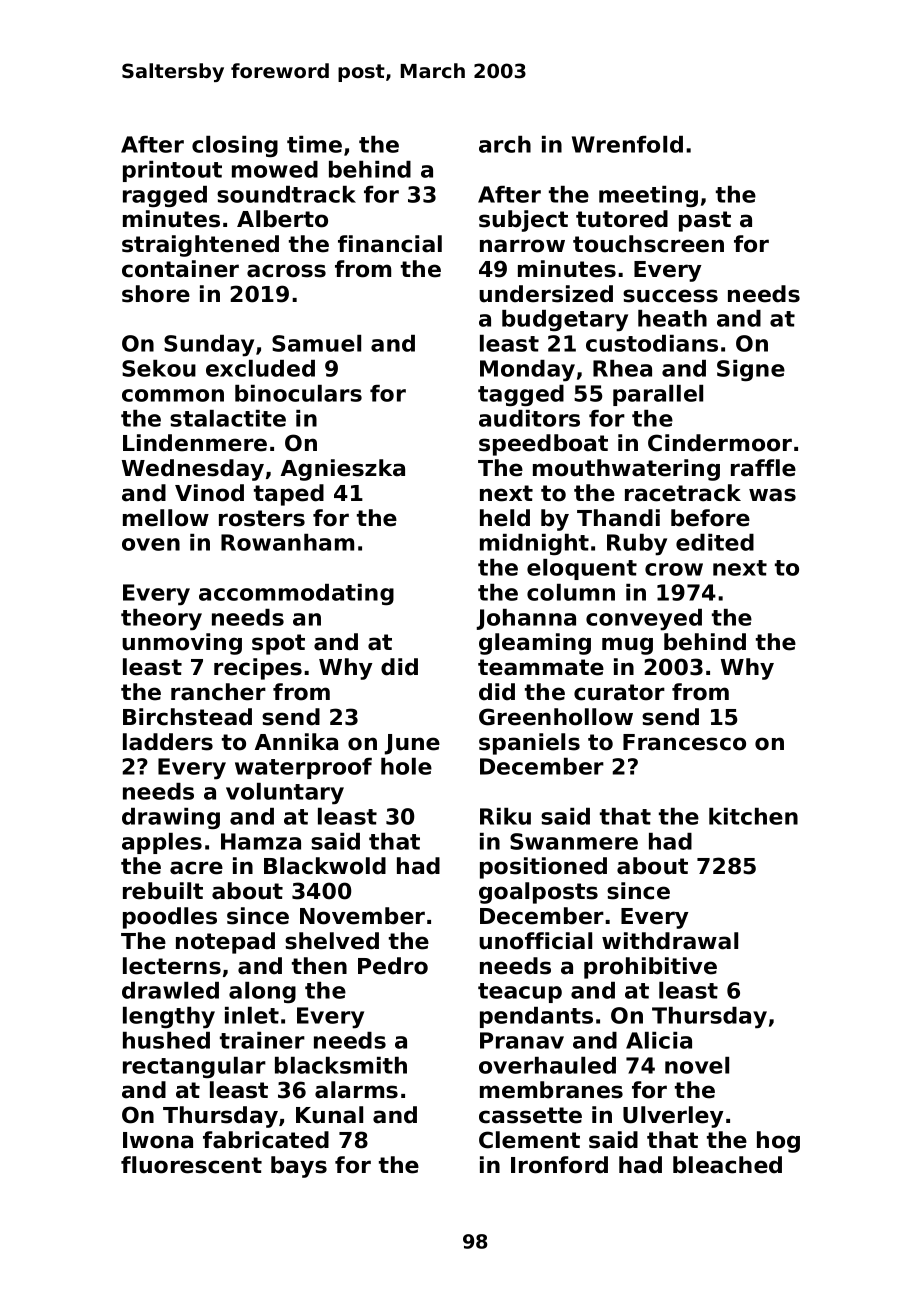  I want to click on closing, so click(235, 146).
